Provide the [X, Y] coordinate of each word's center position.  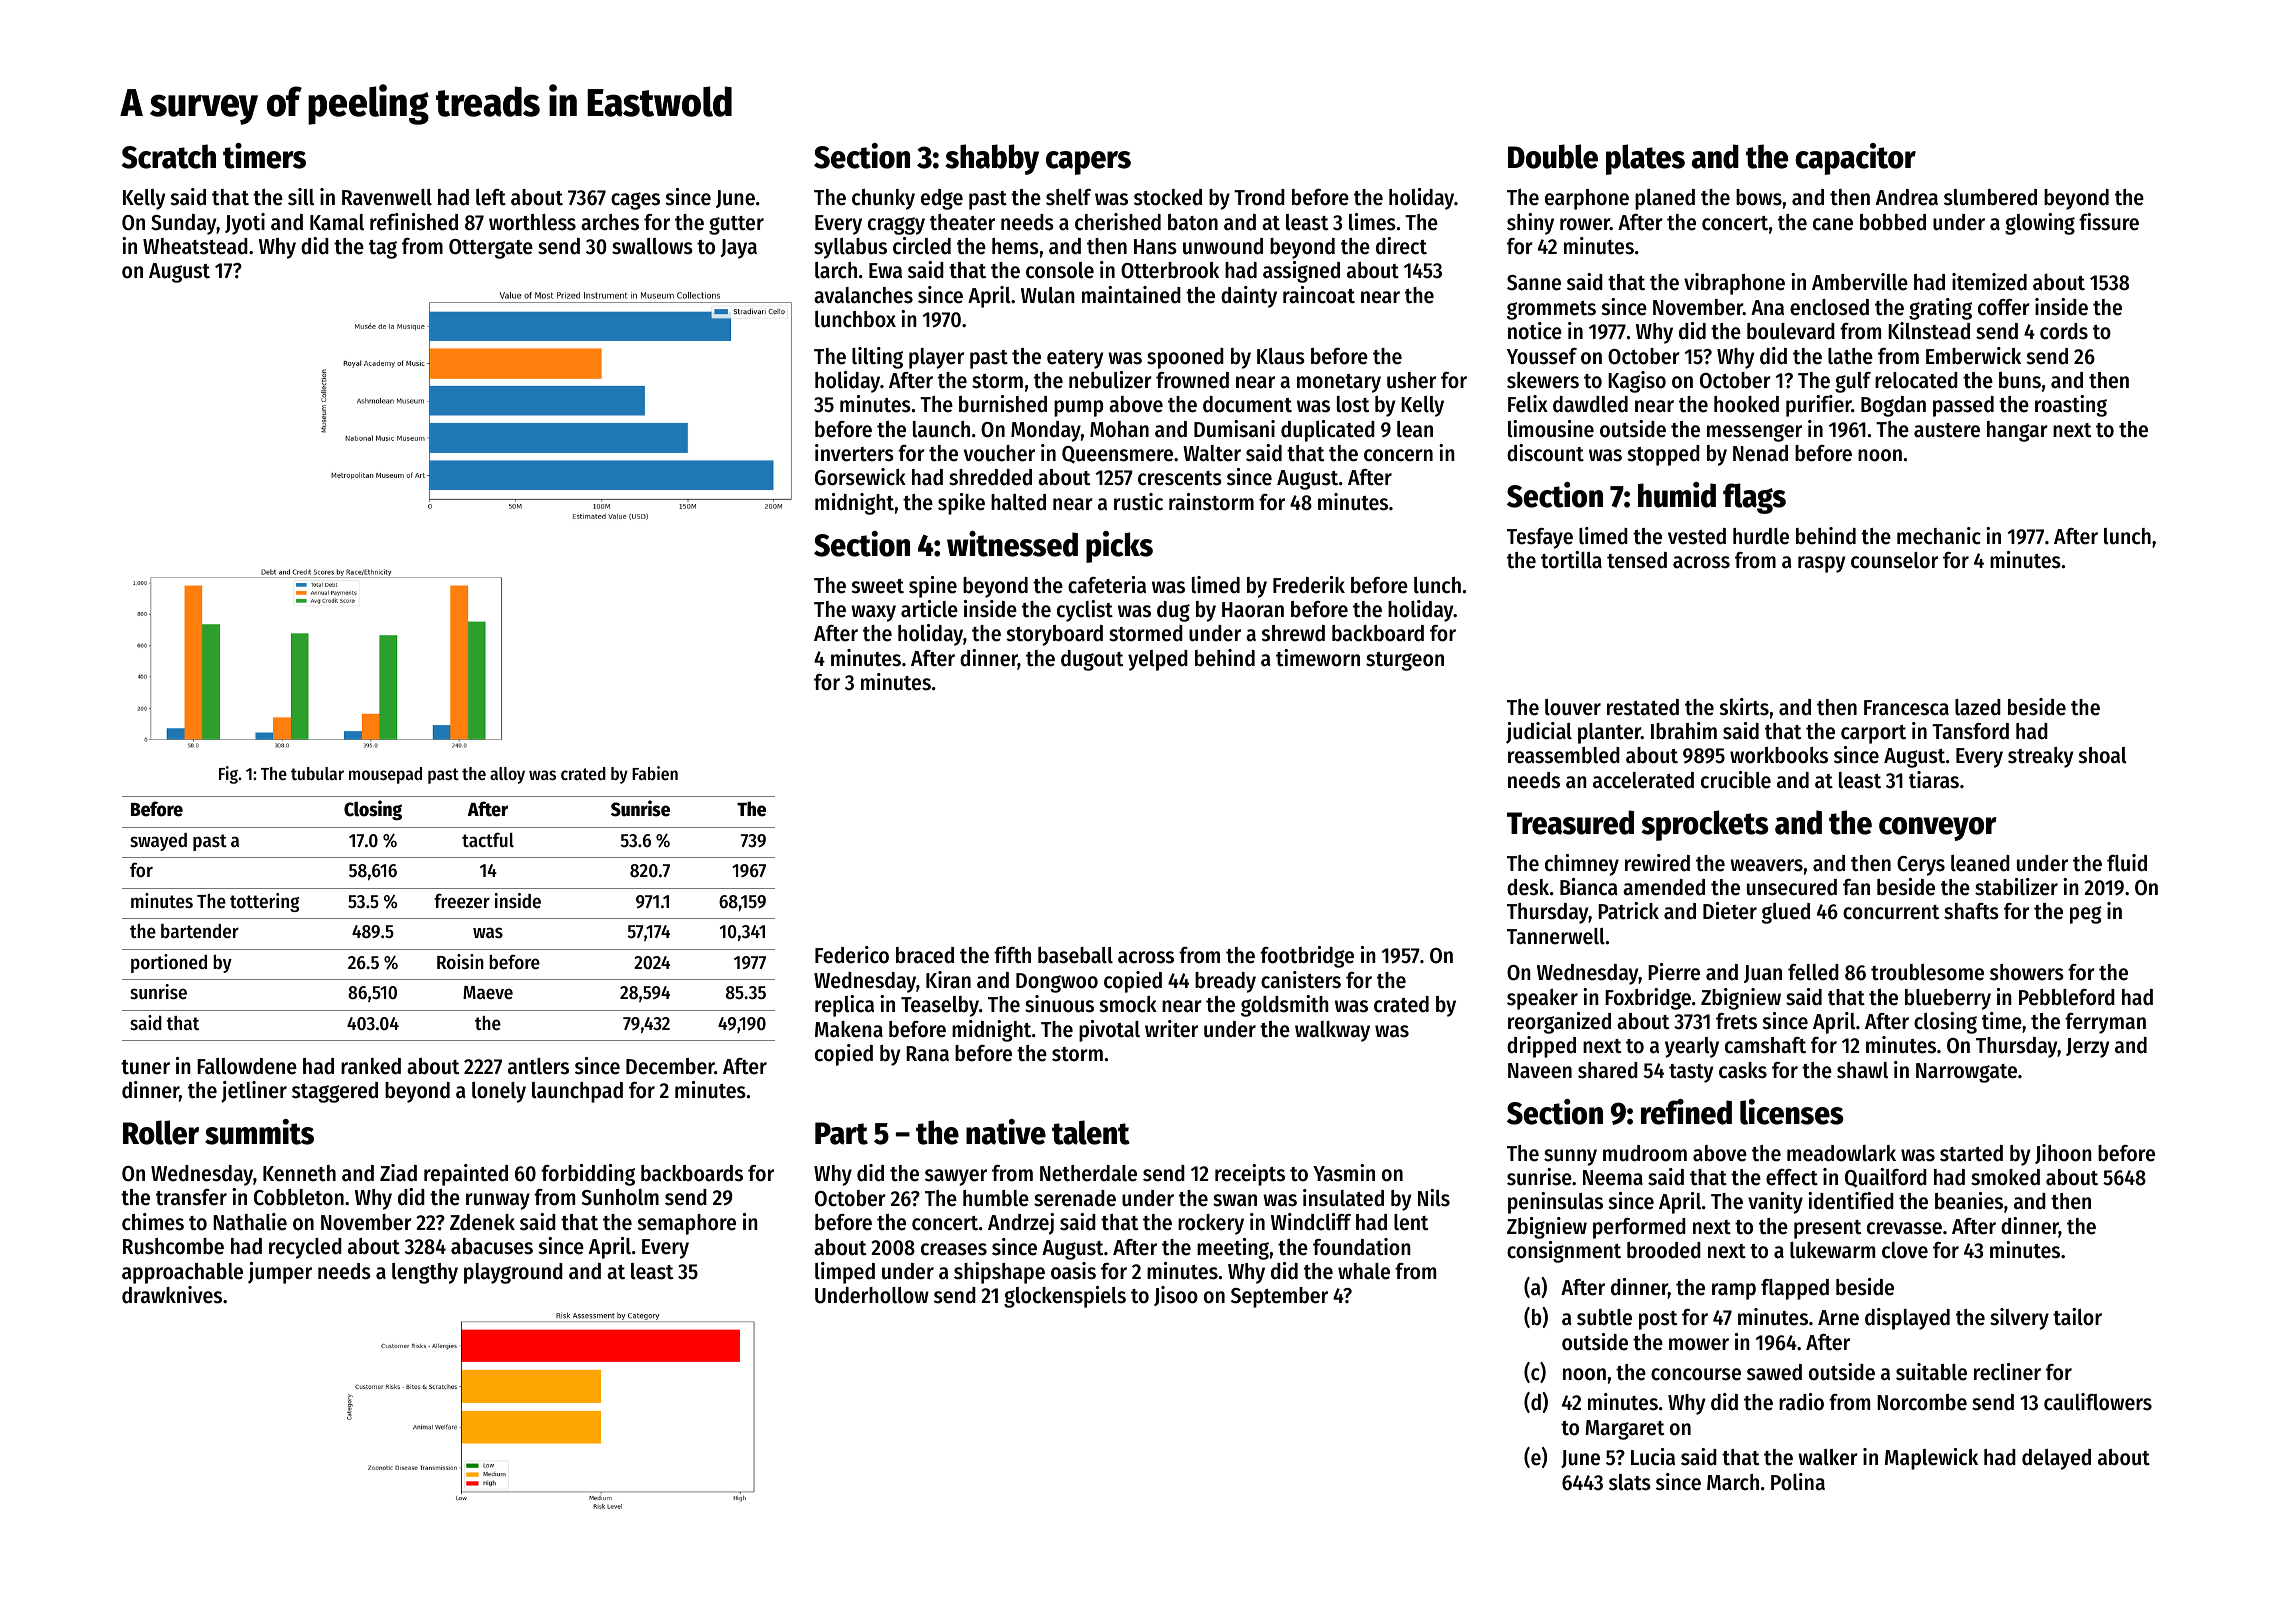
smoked [2005, 1177]
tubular [317, 773]
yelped [1158, 660]
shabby [992, 159]
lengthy [425, 1273]
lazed [1978, 707]
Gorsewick [860, 477]
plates [1645, 159]
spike [961, 504]
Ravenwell [387, 197]
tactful [488, 839]
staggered [335, 1092]
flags [1754, 498]
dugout [1092, 660]
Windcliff [1311, 1222]
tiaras [1934, 780]
